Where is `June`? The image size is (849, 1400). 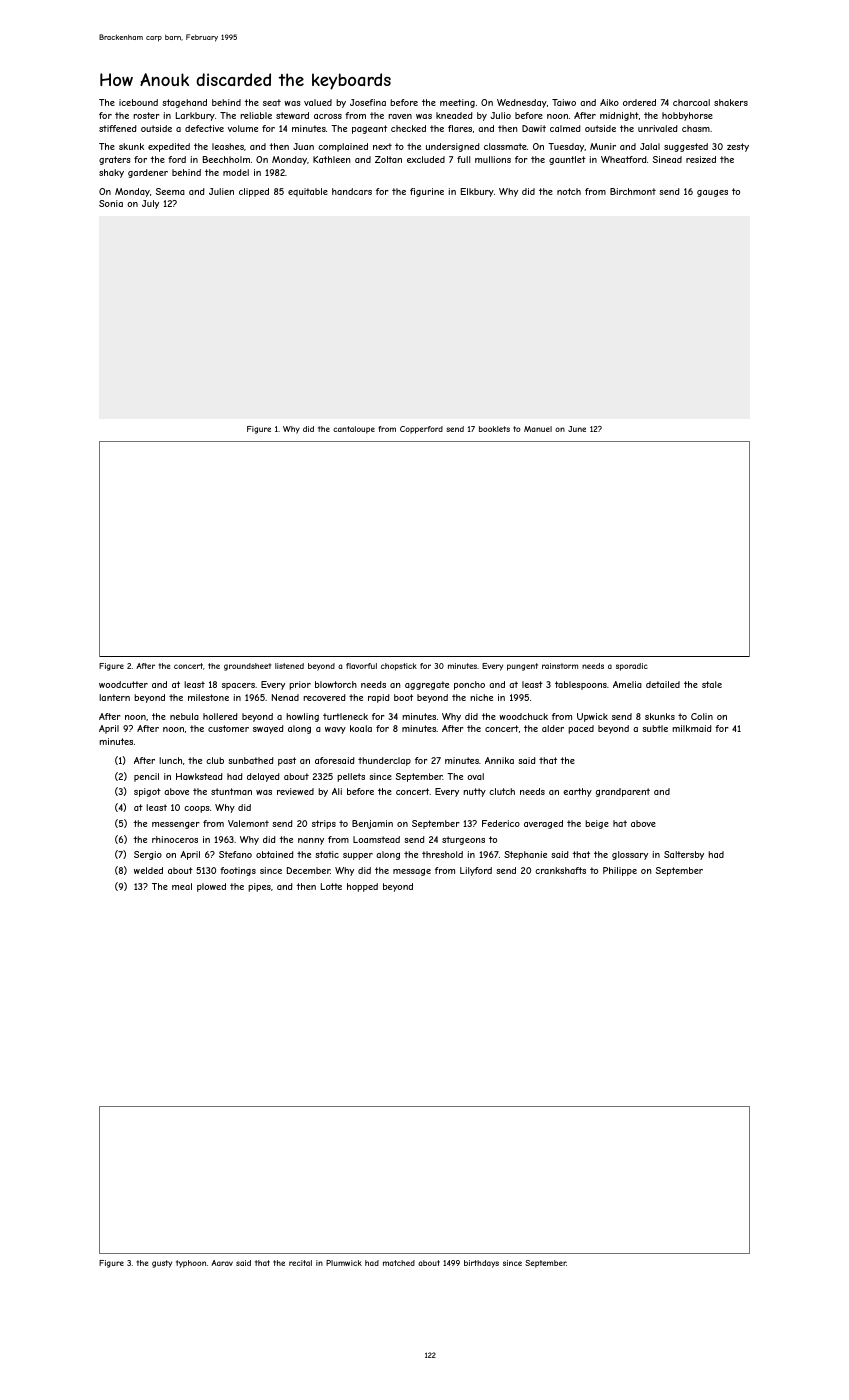
June is located at coordinates (577, 429).
